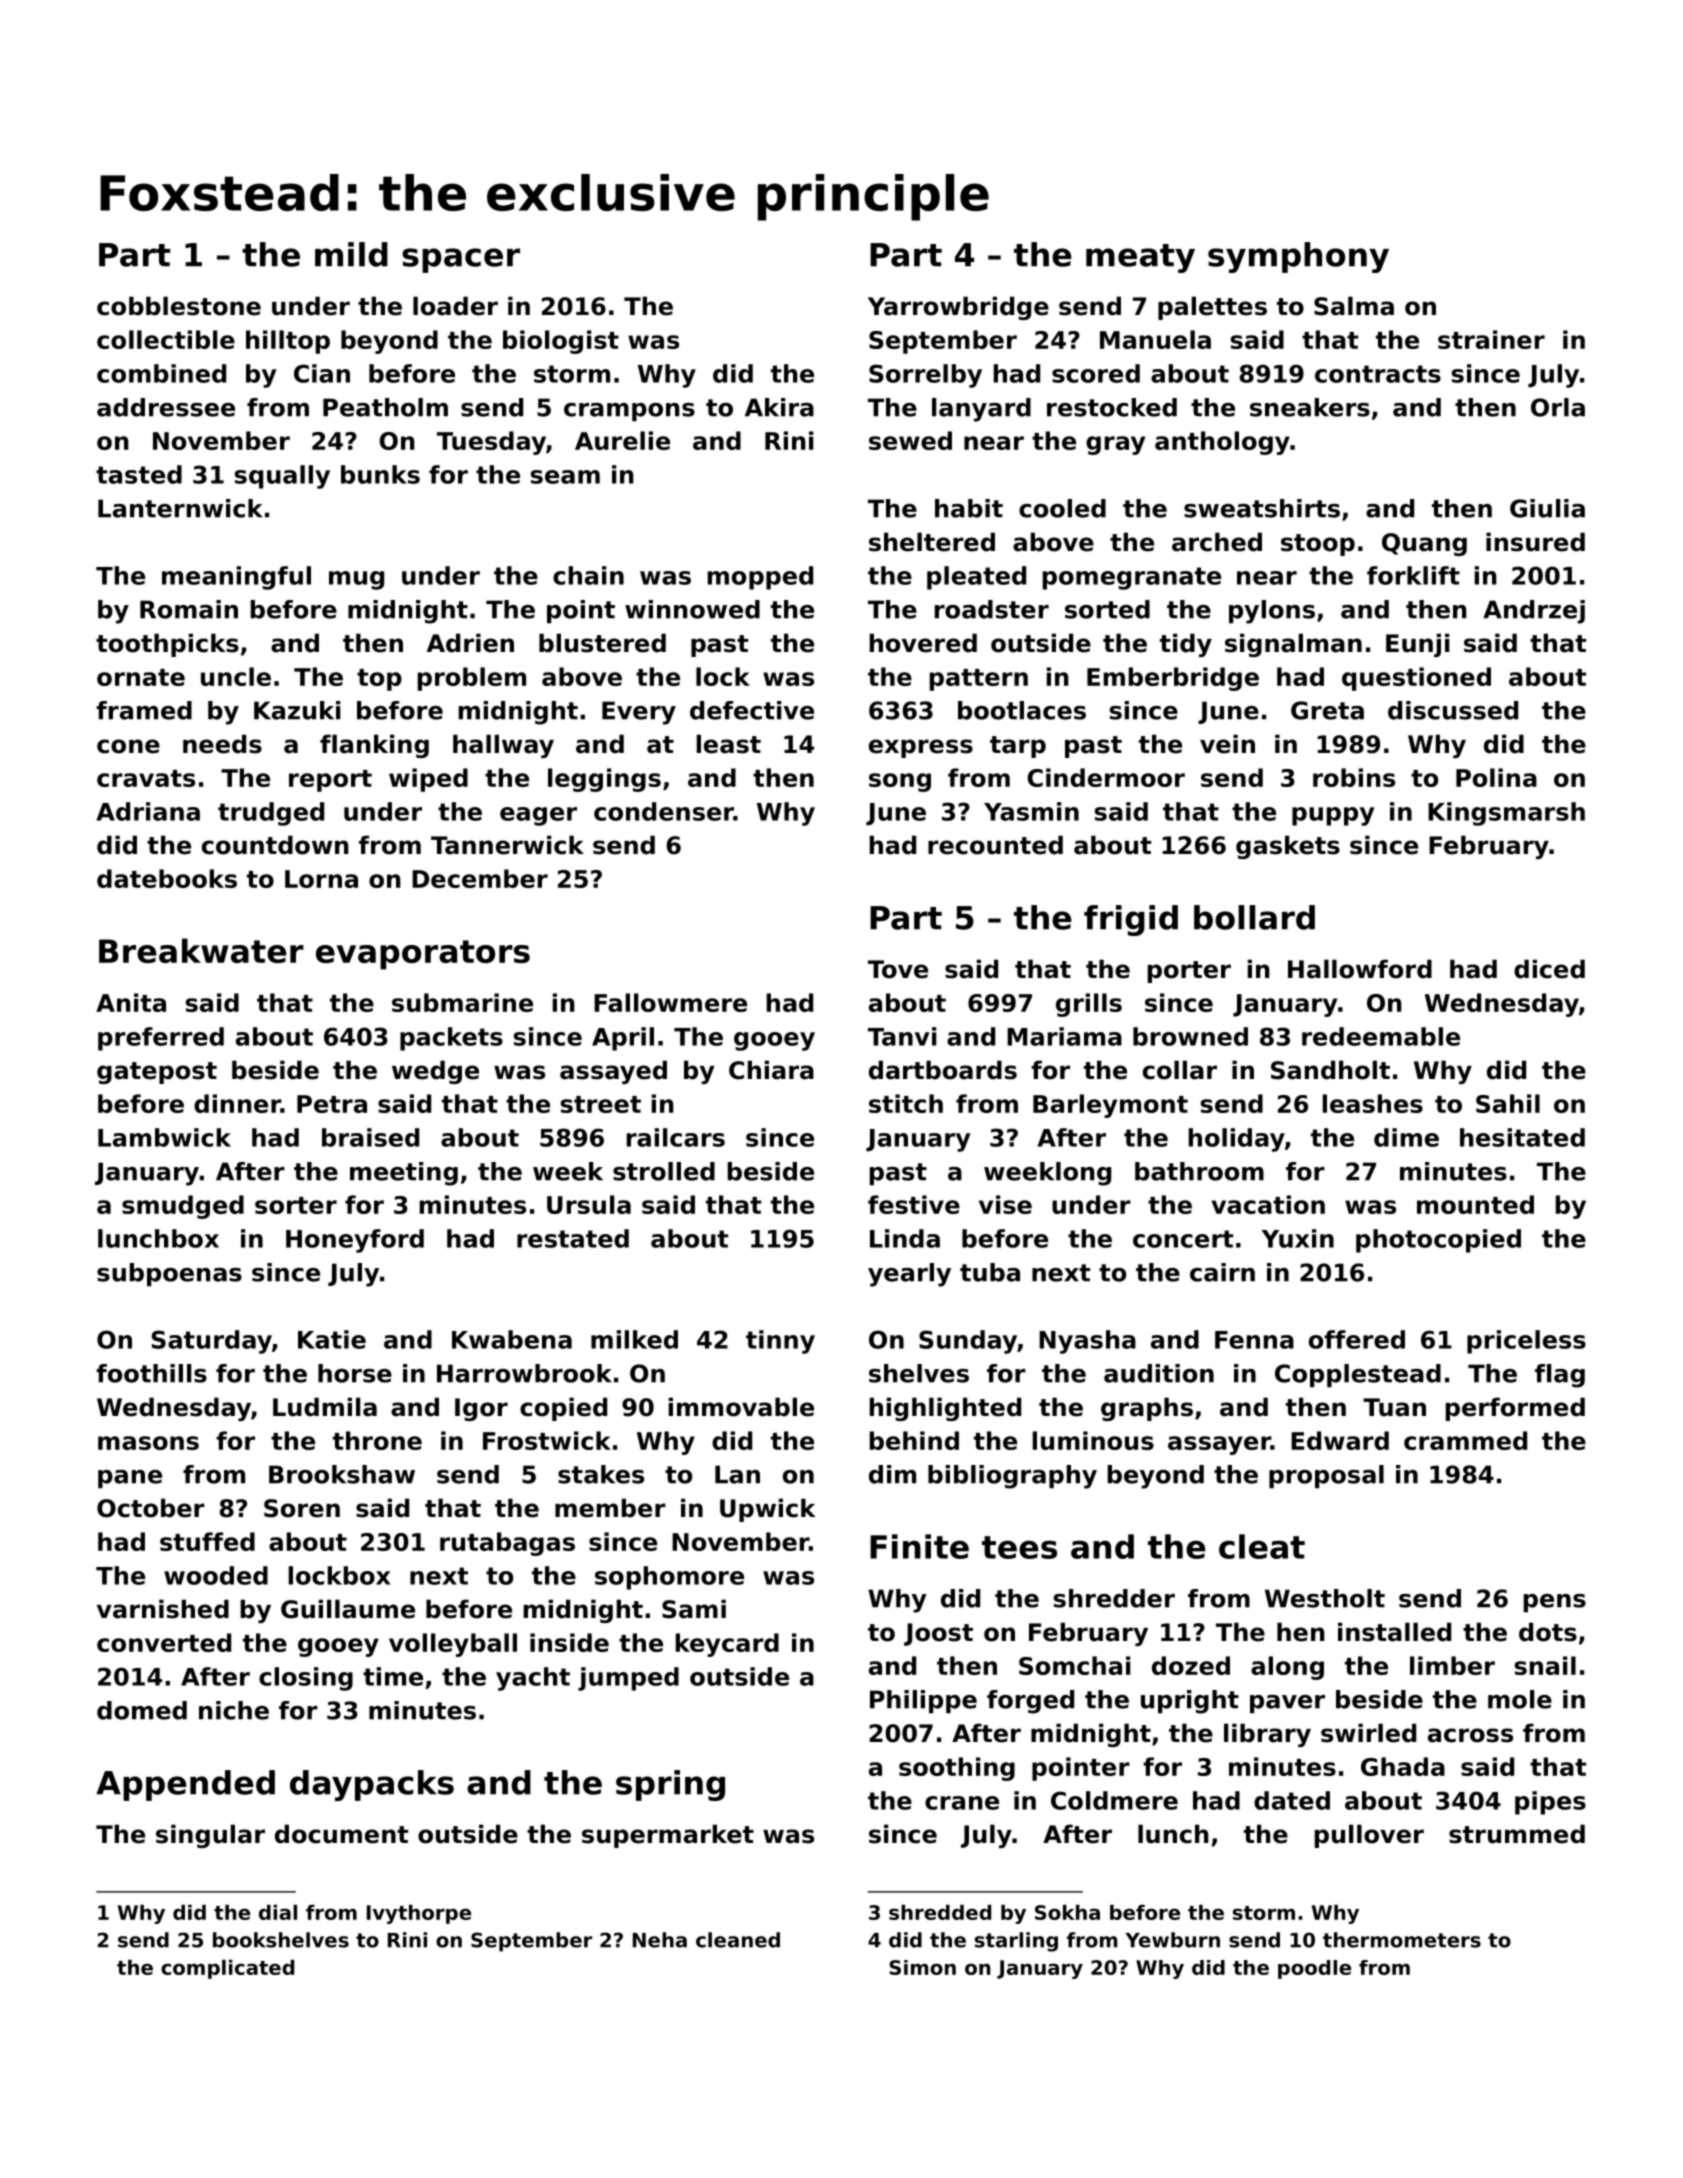  I want to click on pullover, so click(1369, 1836).
